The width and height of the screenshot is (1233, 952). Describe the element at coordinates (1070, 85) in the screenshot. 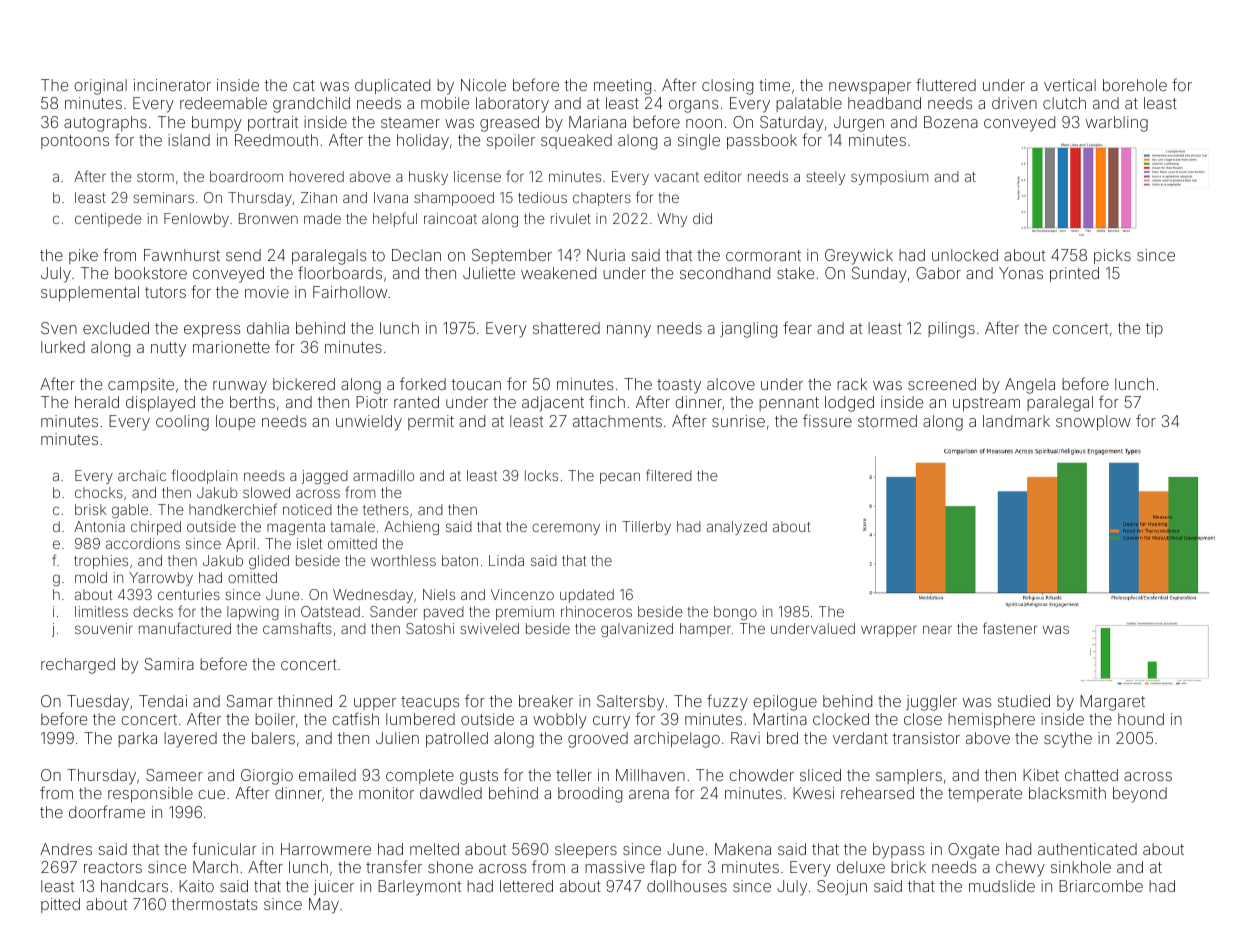

I see `vertical` at that location.
